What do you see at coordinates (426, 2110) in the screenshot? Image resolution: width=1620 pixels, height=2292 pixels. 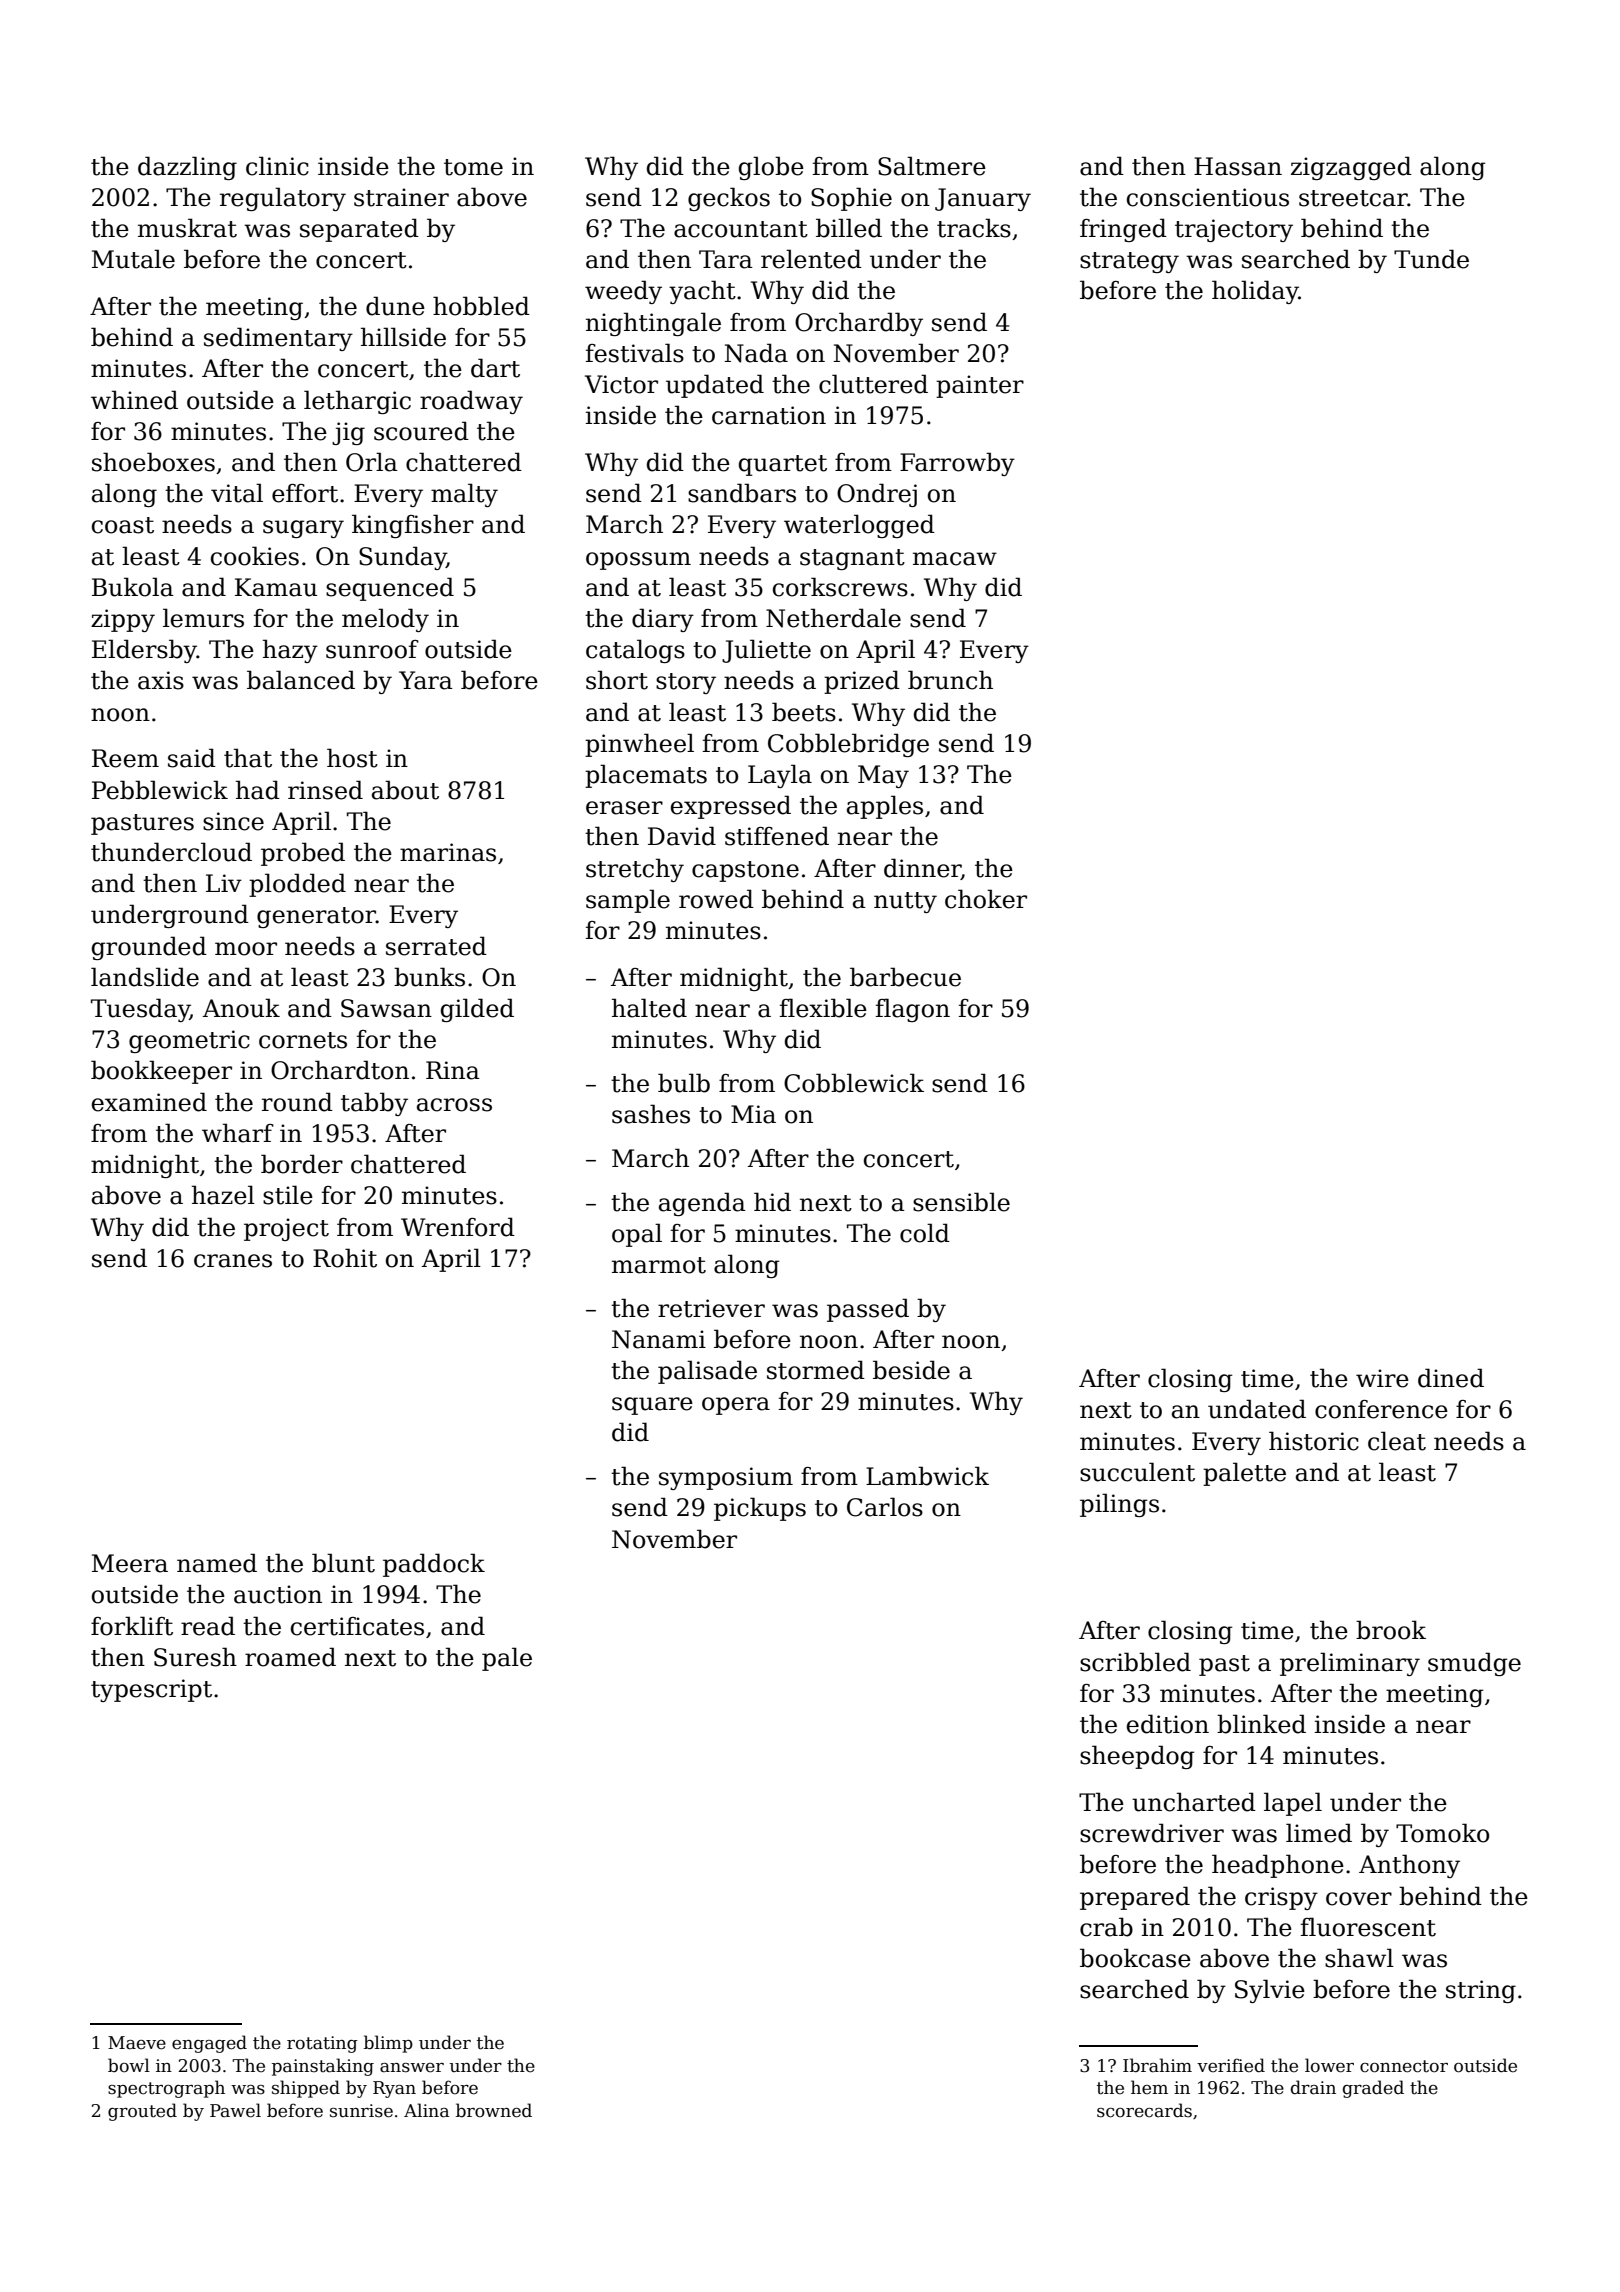 I see `Alina` at bounding box center [426, 2110].
